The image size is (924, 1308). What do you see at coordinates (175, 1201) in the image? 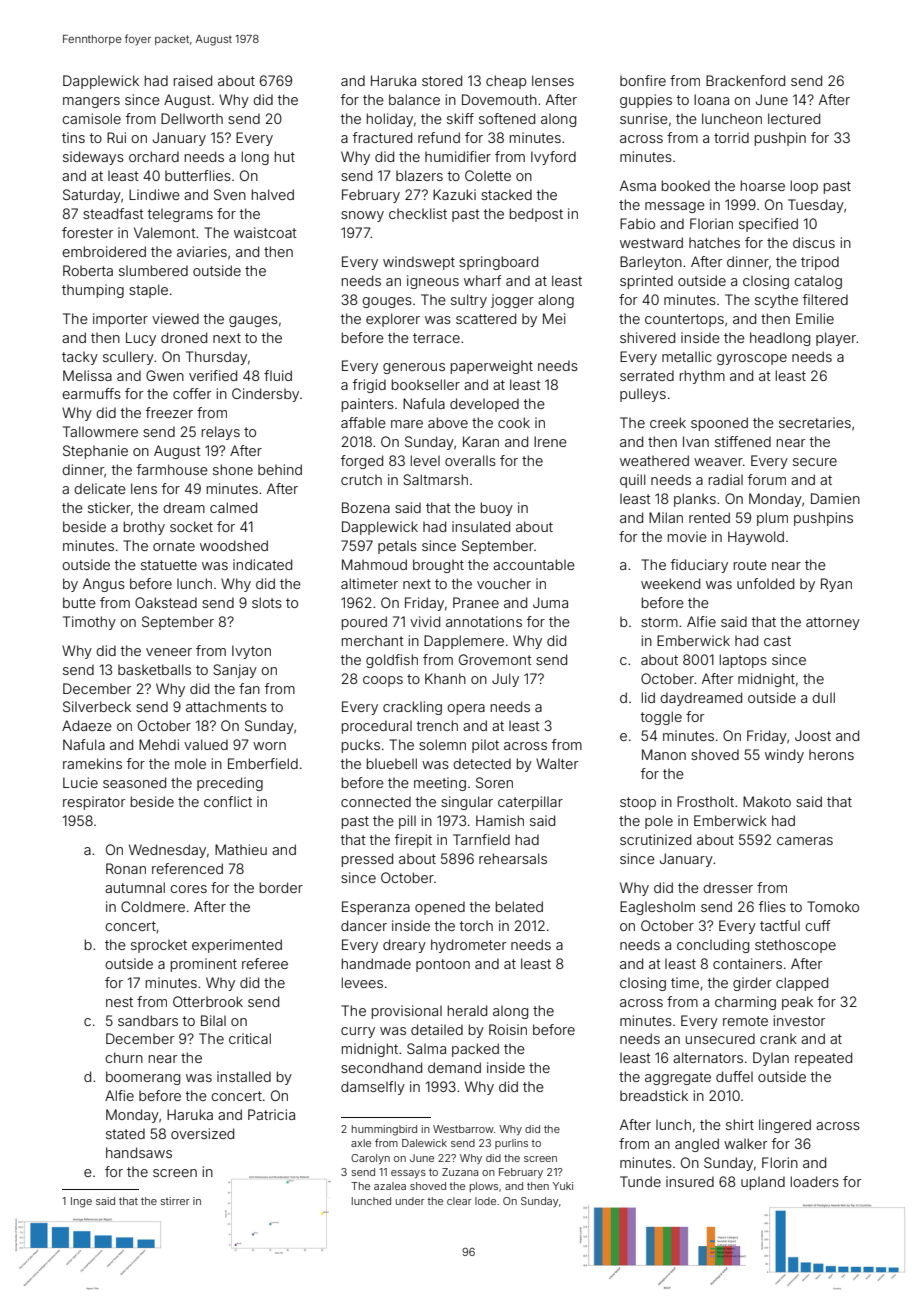
I see `stirrer` at bounding box center [175, 1201].
